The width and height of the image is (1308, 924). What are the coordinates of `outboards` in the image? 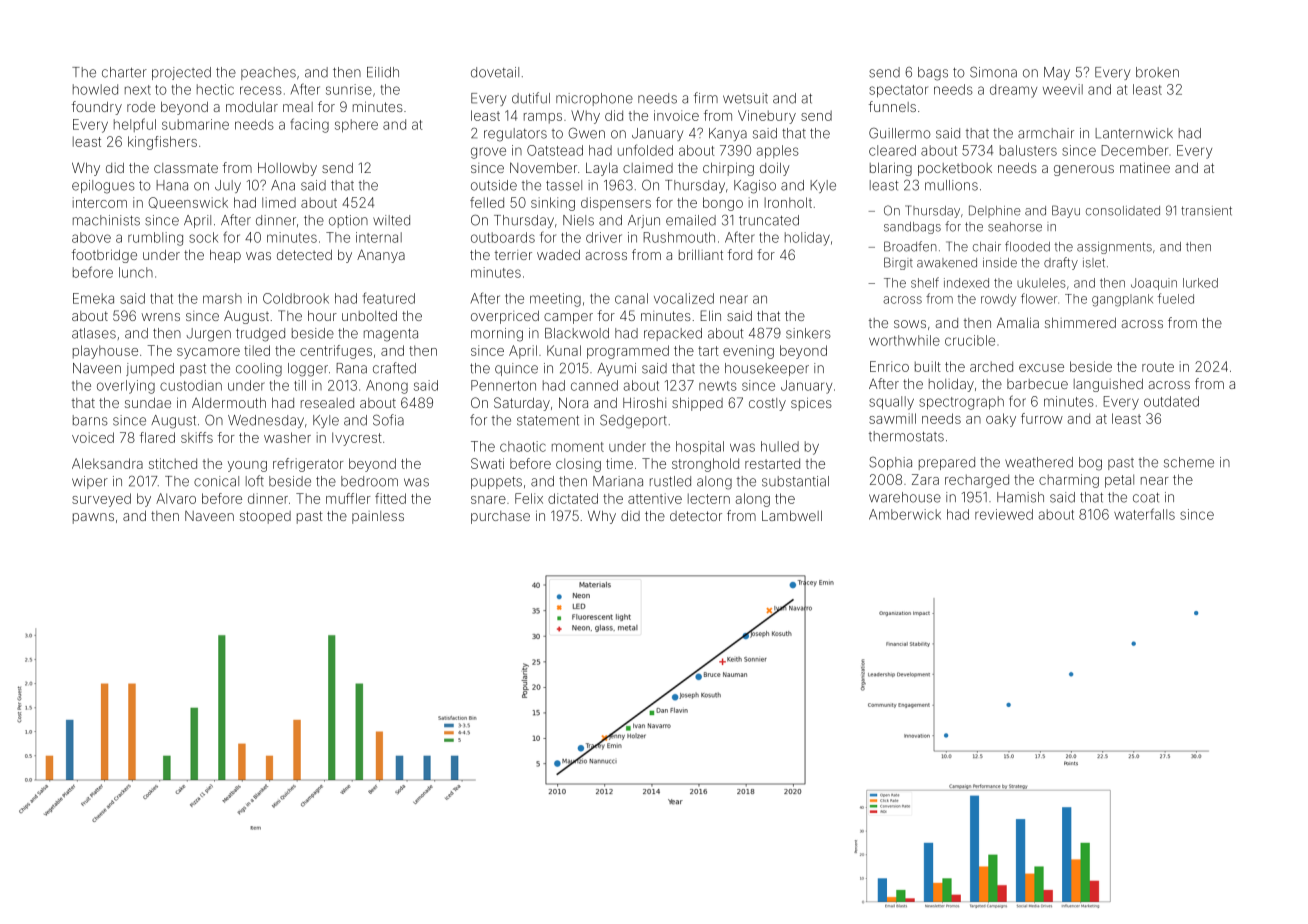 It's located at (503, 237).
